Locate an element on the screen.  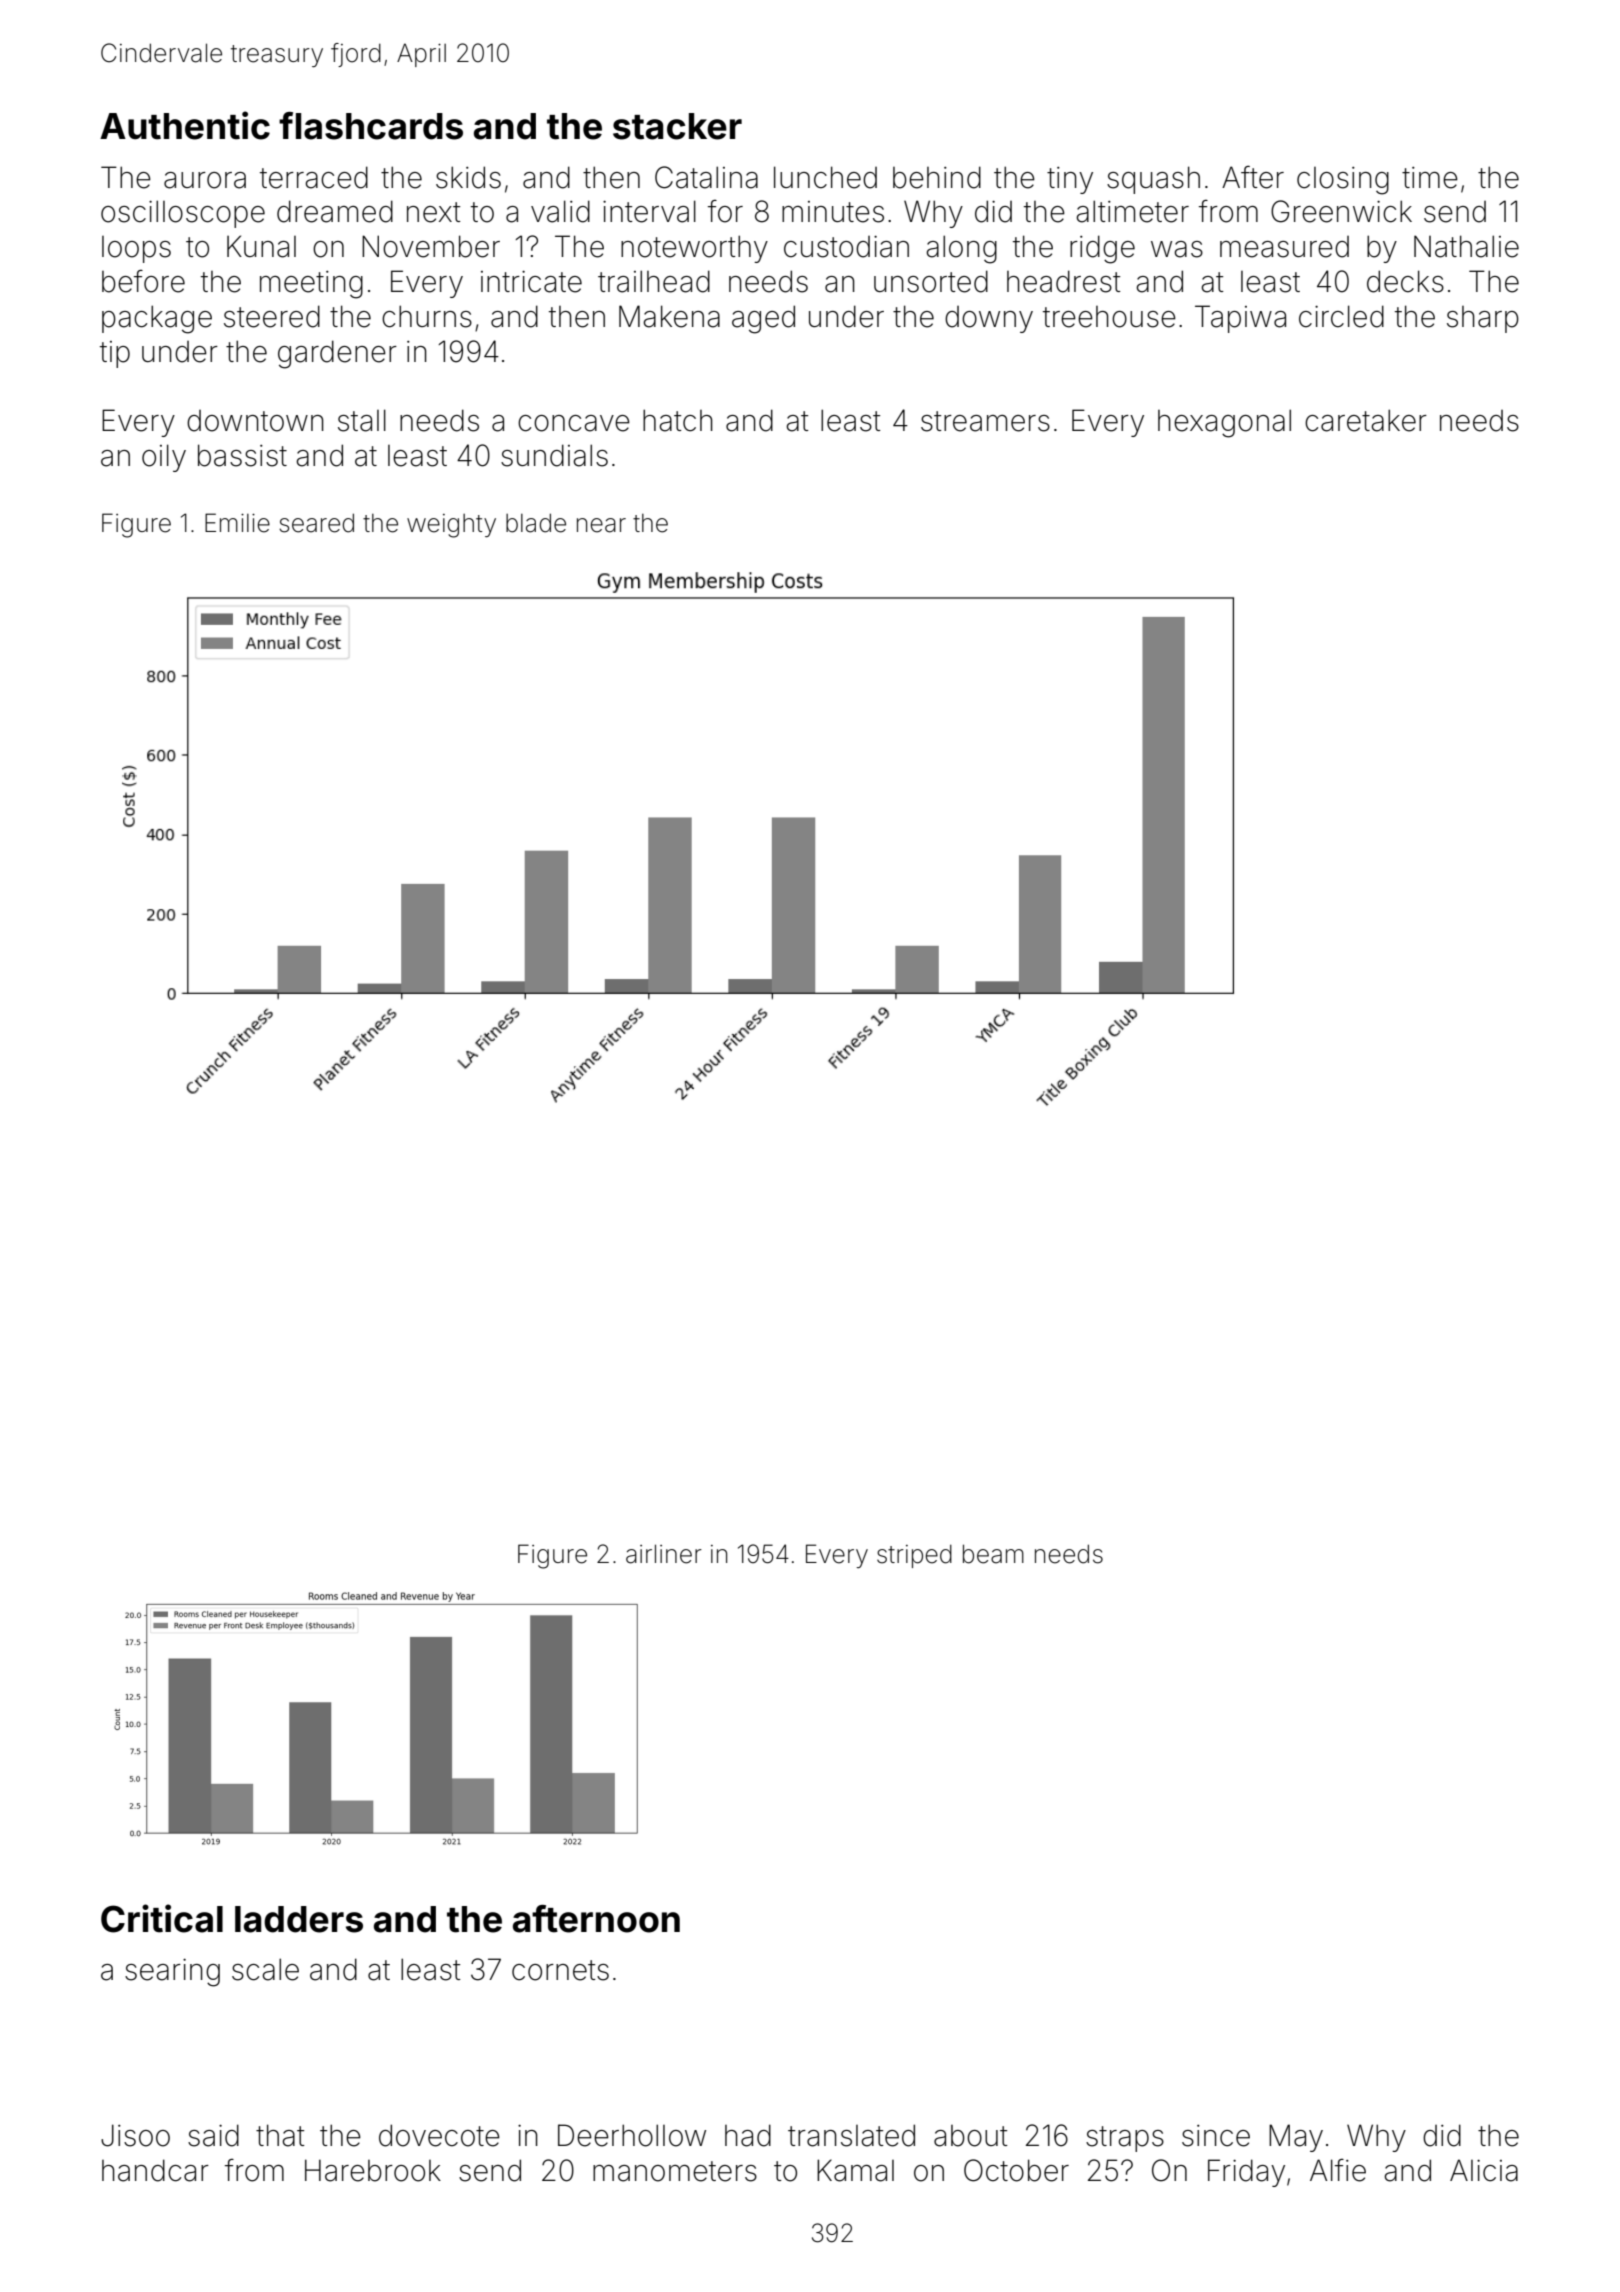
terraced is located at coordinates (314, 177).
